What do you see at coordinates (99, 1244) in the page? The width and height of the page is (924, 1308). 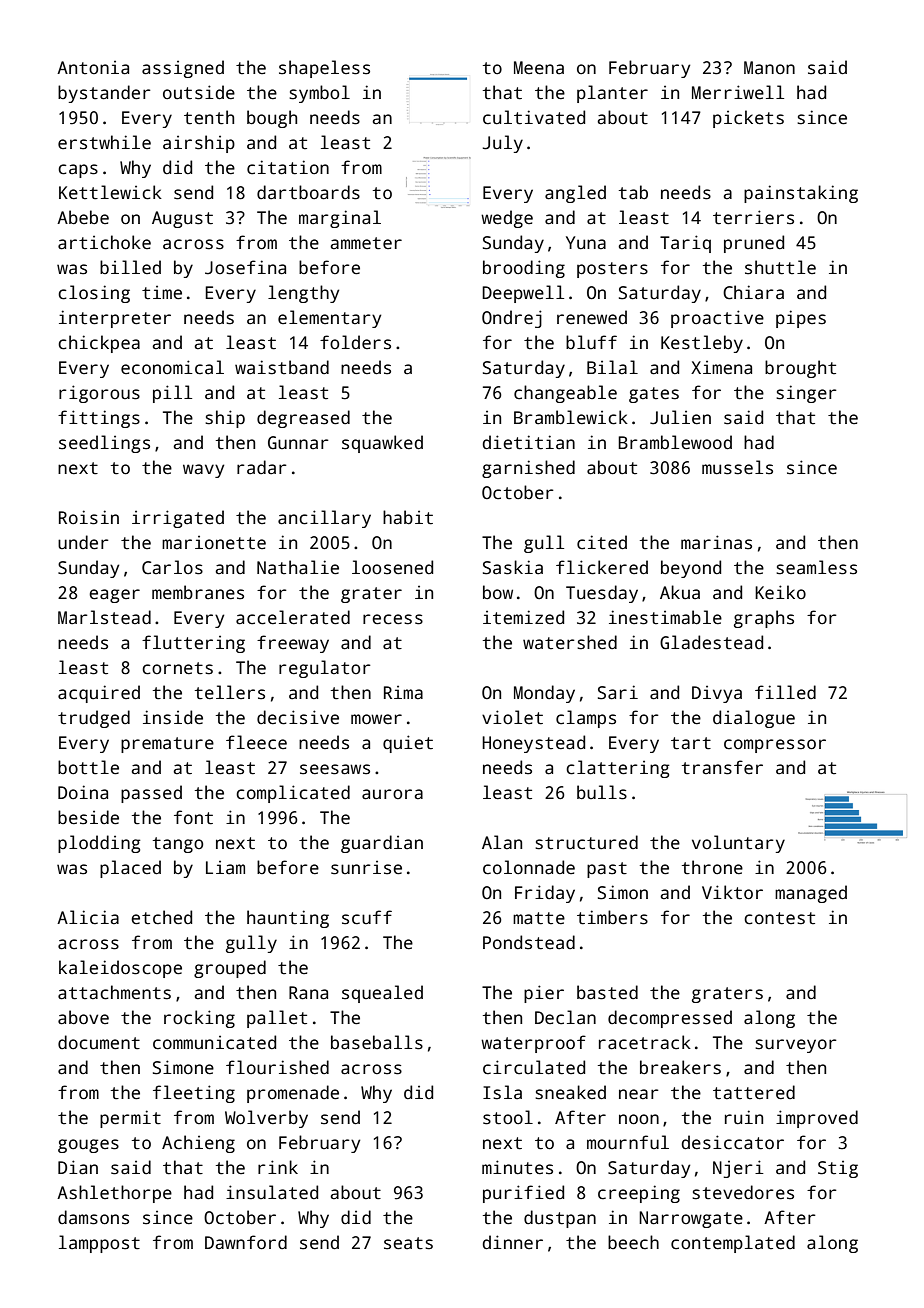 I see `lamppost` at bounding box center [99, 1244].
